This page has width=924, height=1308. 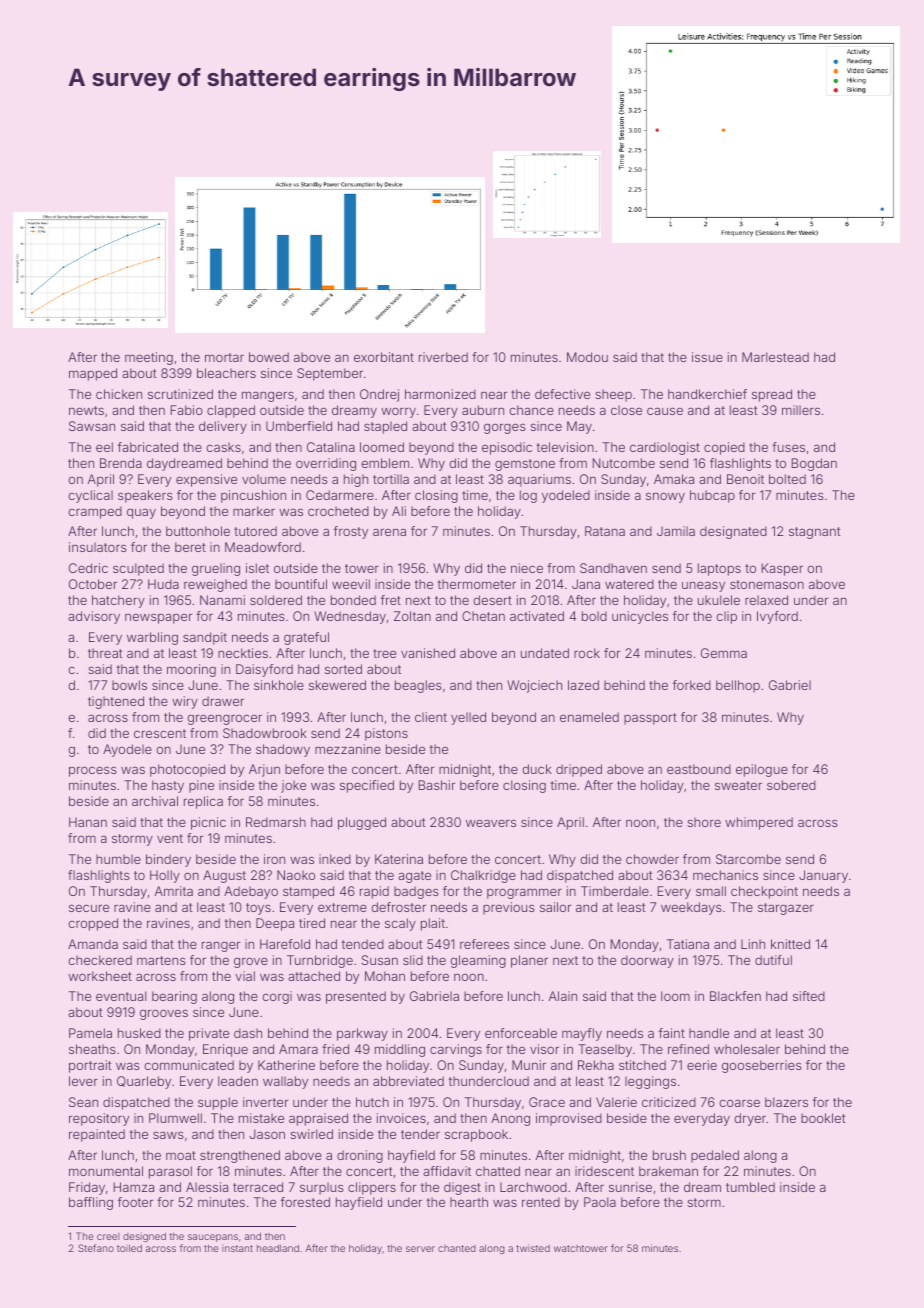 I want to click on meeting, so click(x=149, y=358).
